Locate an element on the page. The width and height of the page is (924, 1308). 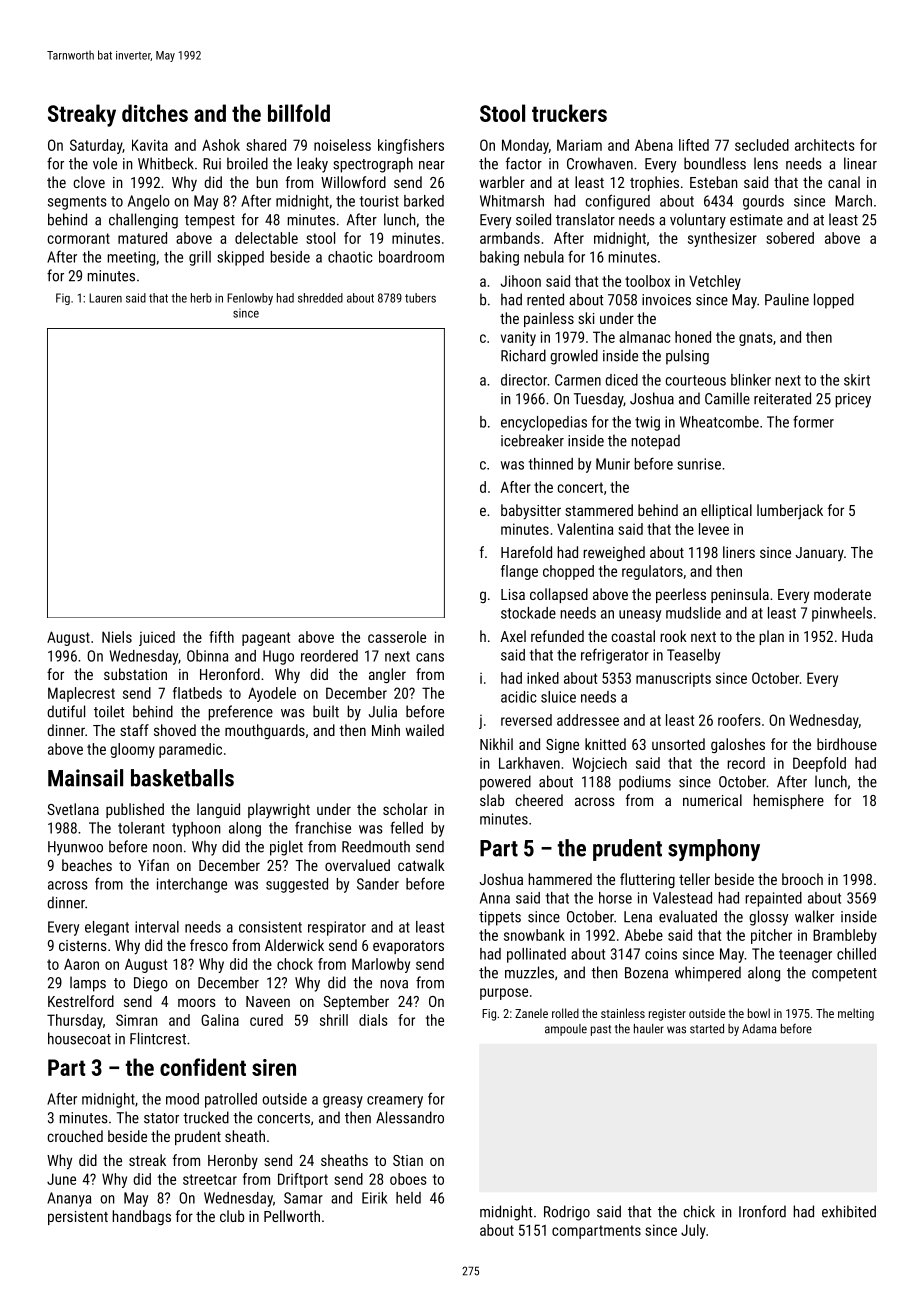
typhoon is located at coordinates (196, 829).
